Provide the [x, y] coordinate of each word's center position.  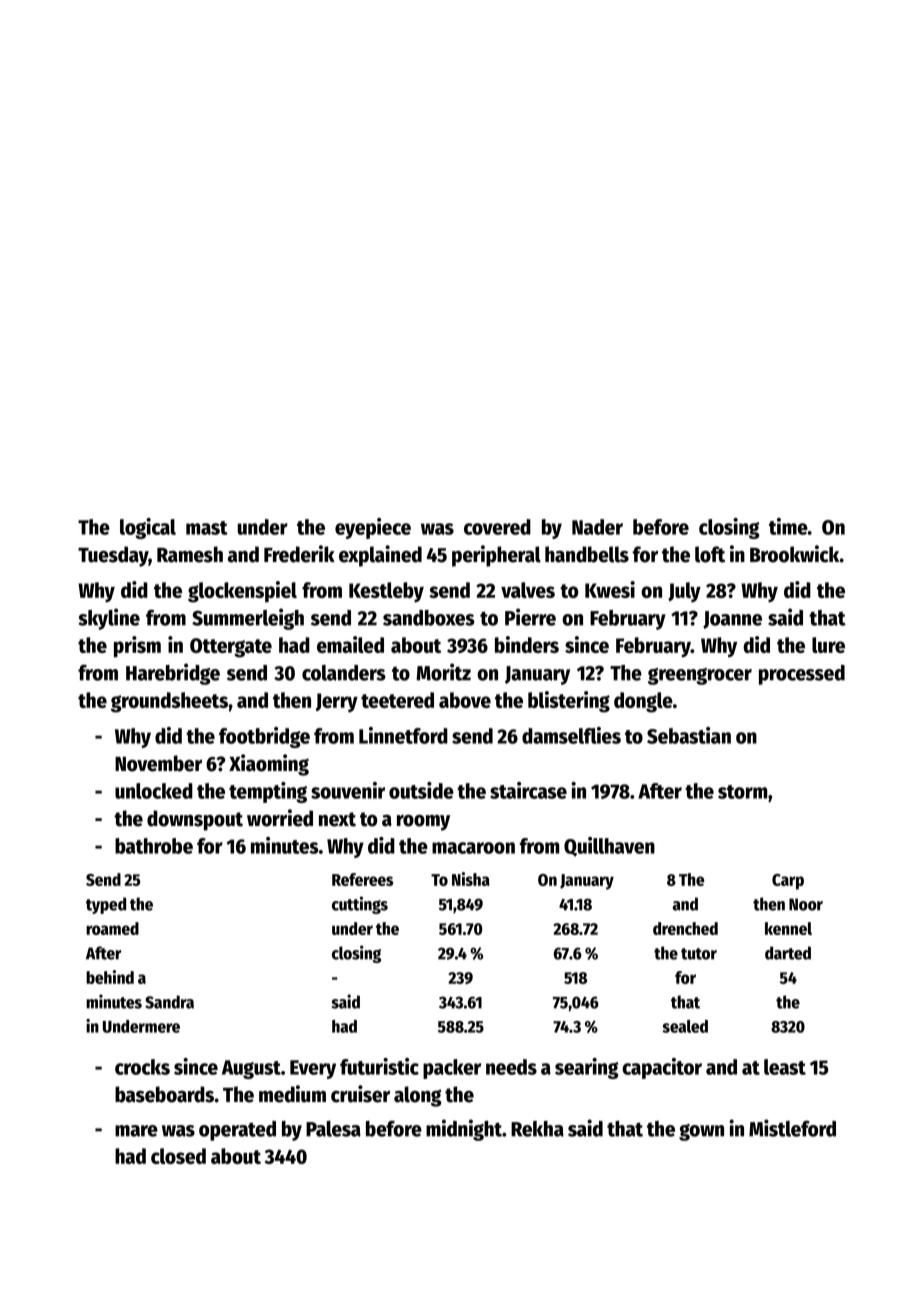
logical [148, 528]
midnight [464, 1130]
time [788, 526]
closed [178, 1156]
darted [788, 953]
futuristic [379, 1066]
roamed [112, 928]
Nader [597, 527]
